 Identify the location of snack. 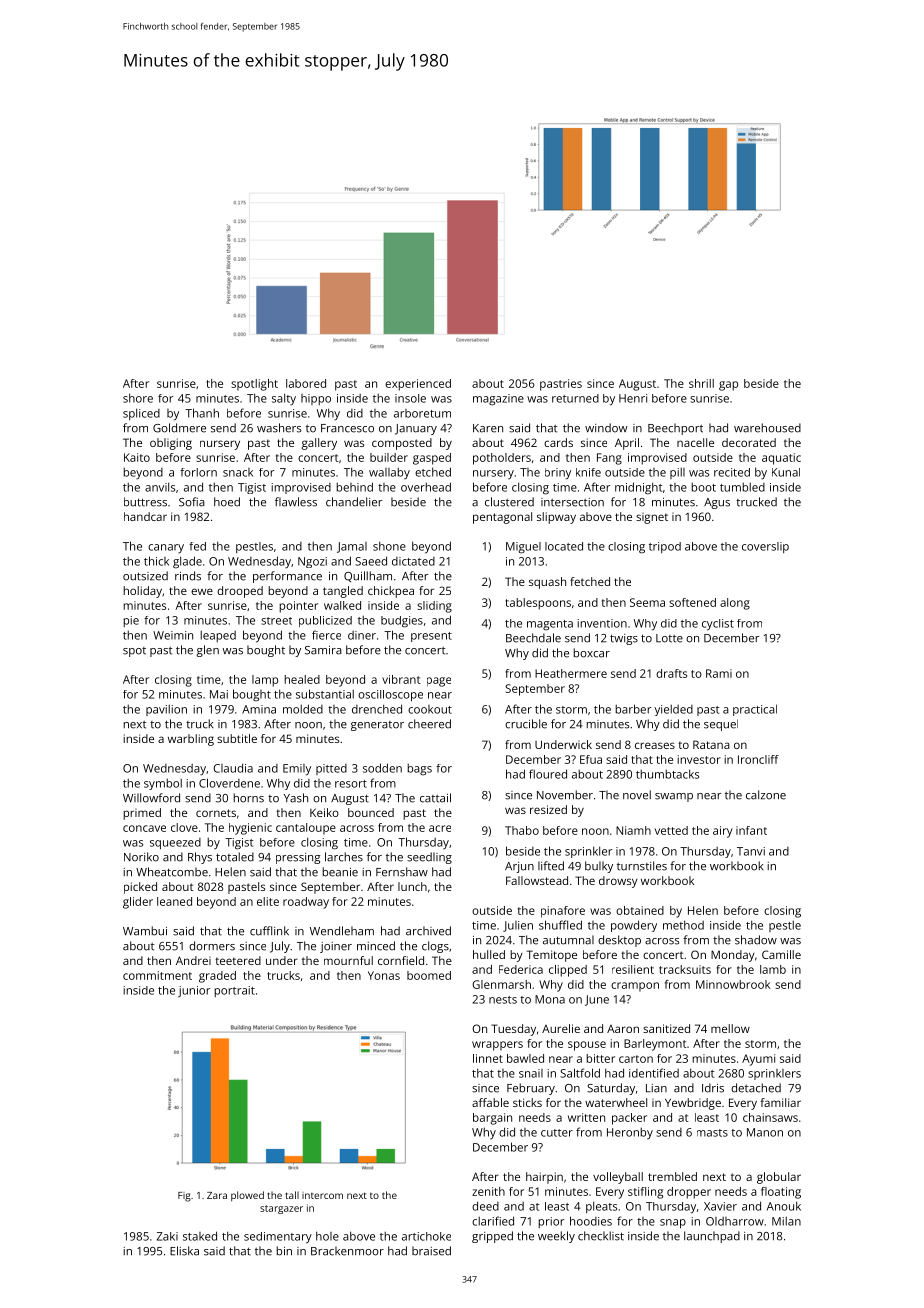
(238, 472).
